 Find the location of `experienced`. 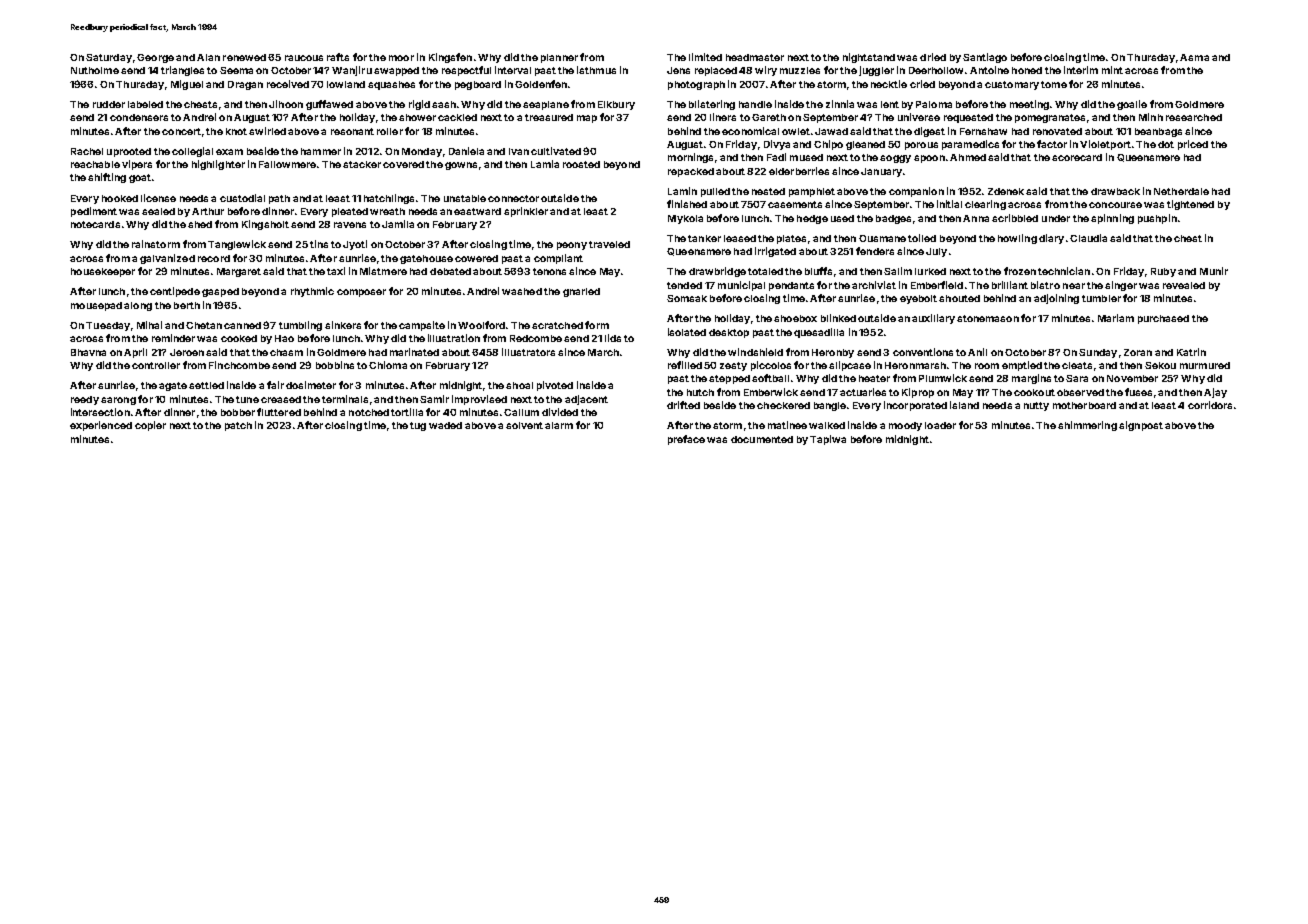

experienced is located at coordinates (101, 426).
